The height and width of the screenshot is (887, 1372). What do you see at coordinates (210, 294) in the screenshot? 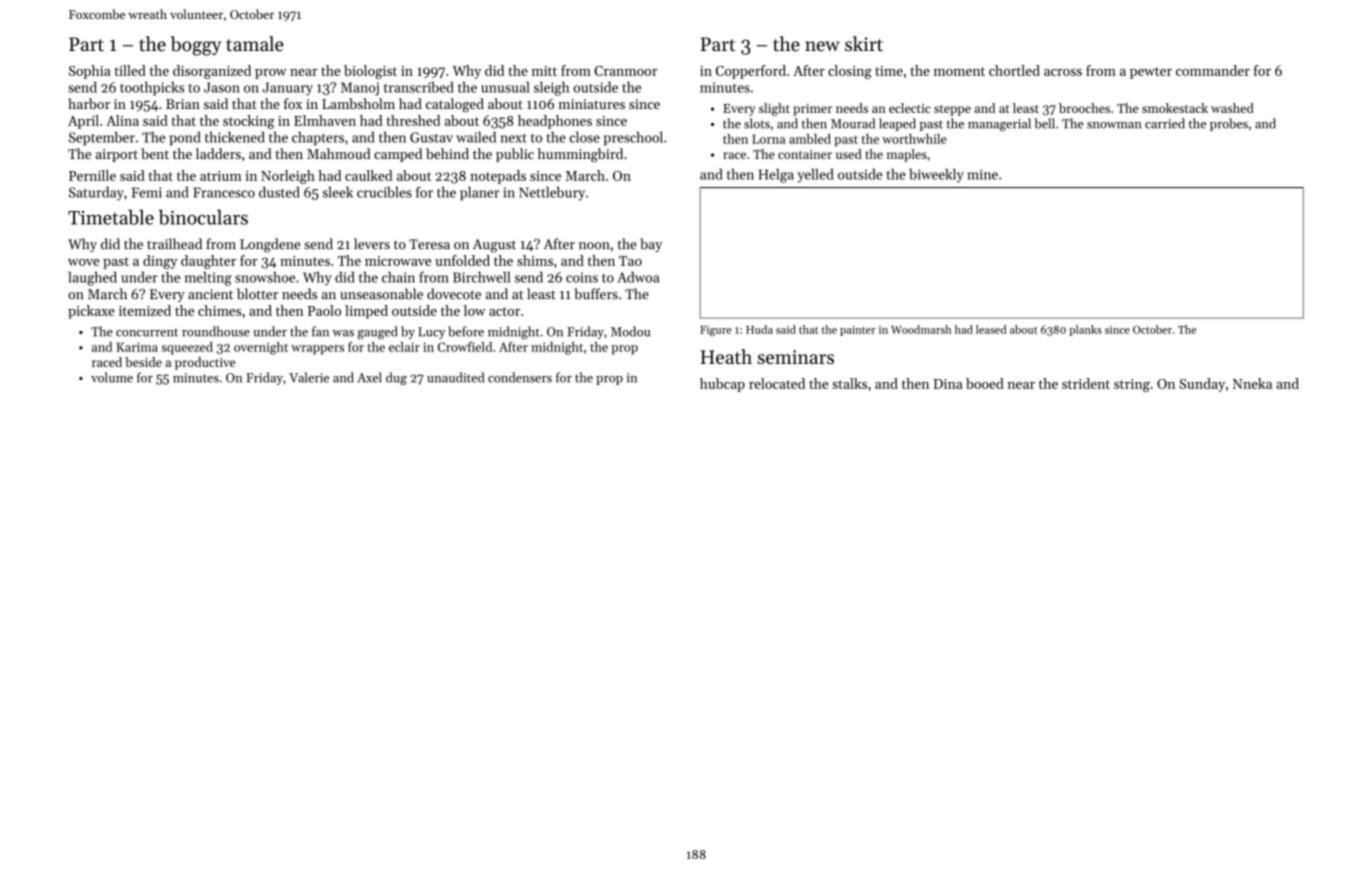
I see `ancient` at bounding box center [210, 294].
